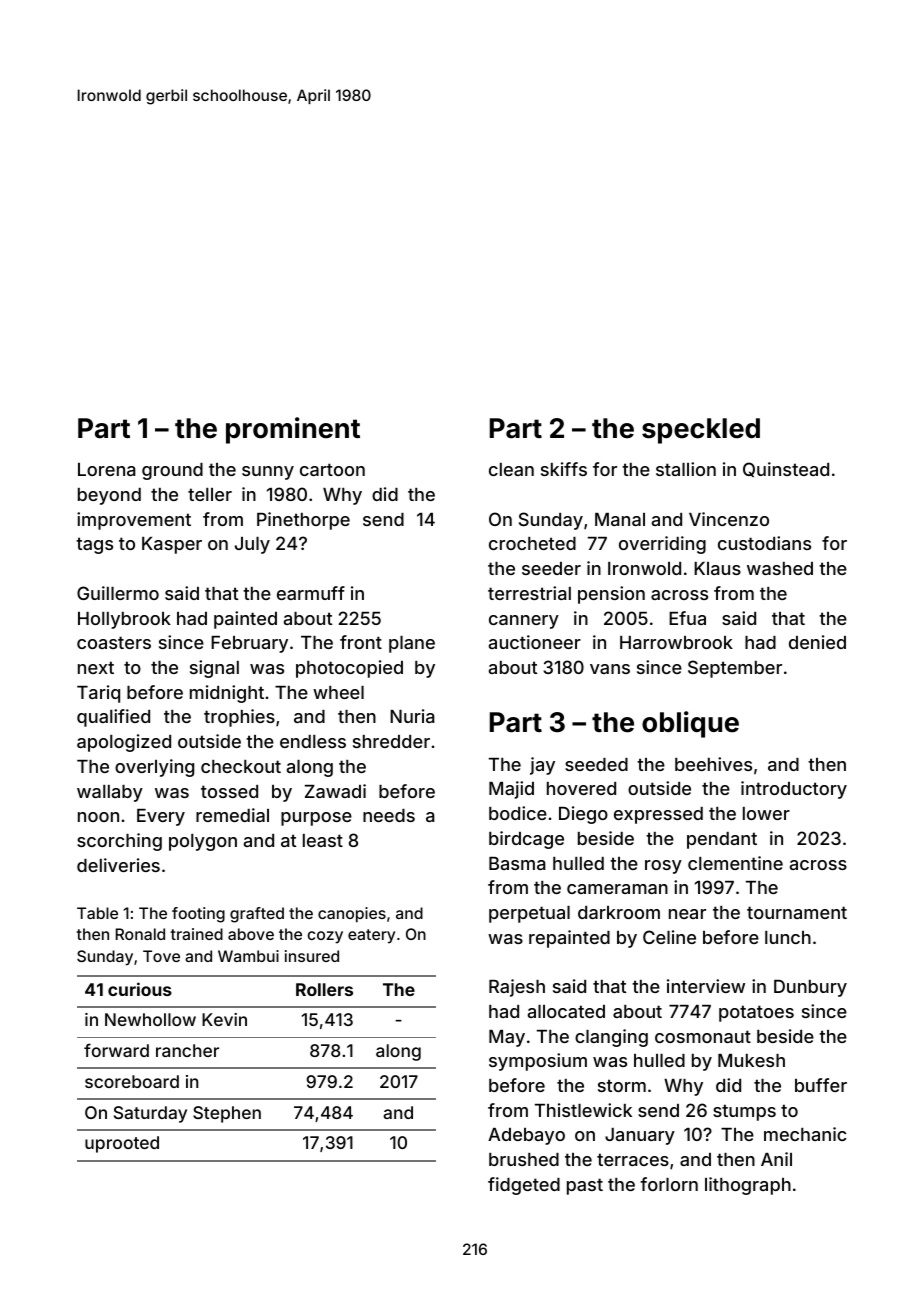 The image size is (924, 1311). I want to click on Stephen, so click(227, 1114).
